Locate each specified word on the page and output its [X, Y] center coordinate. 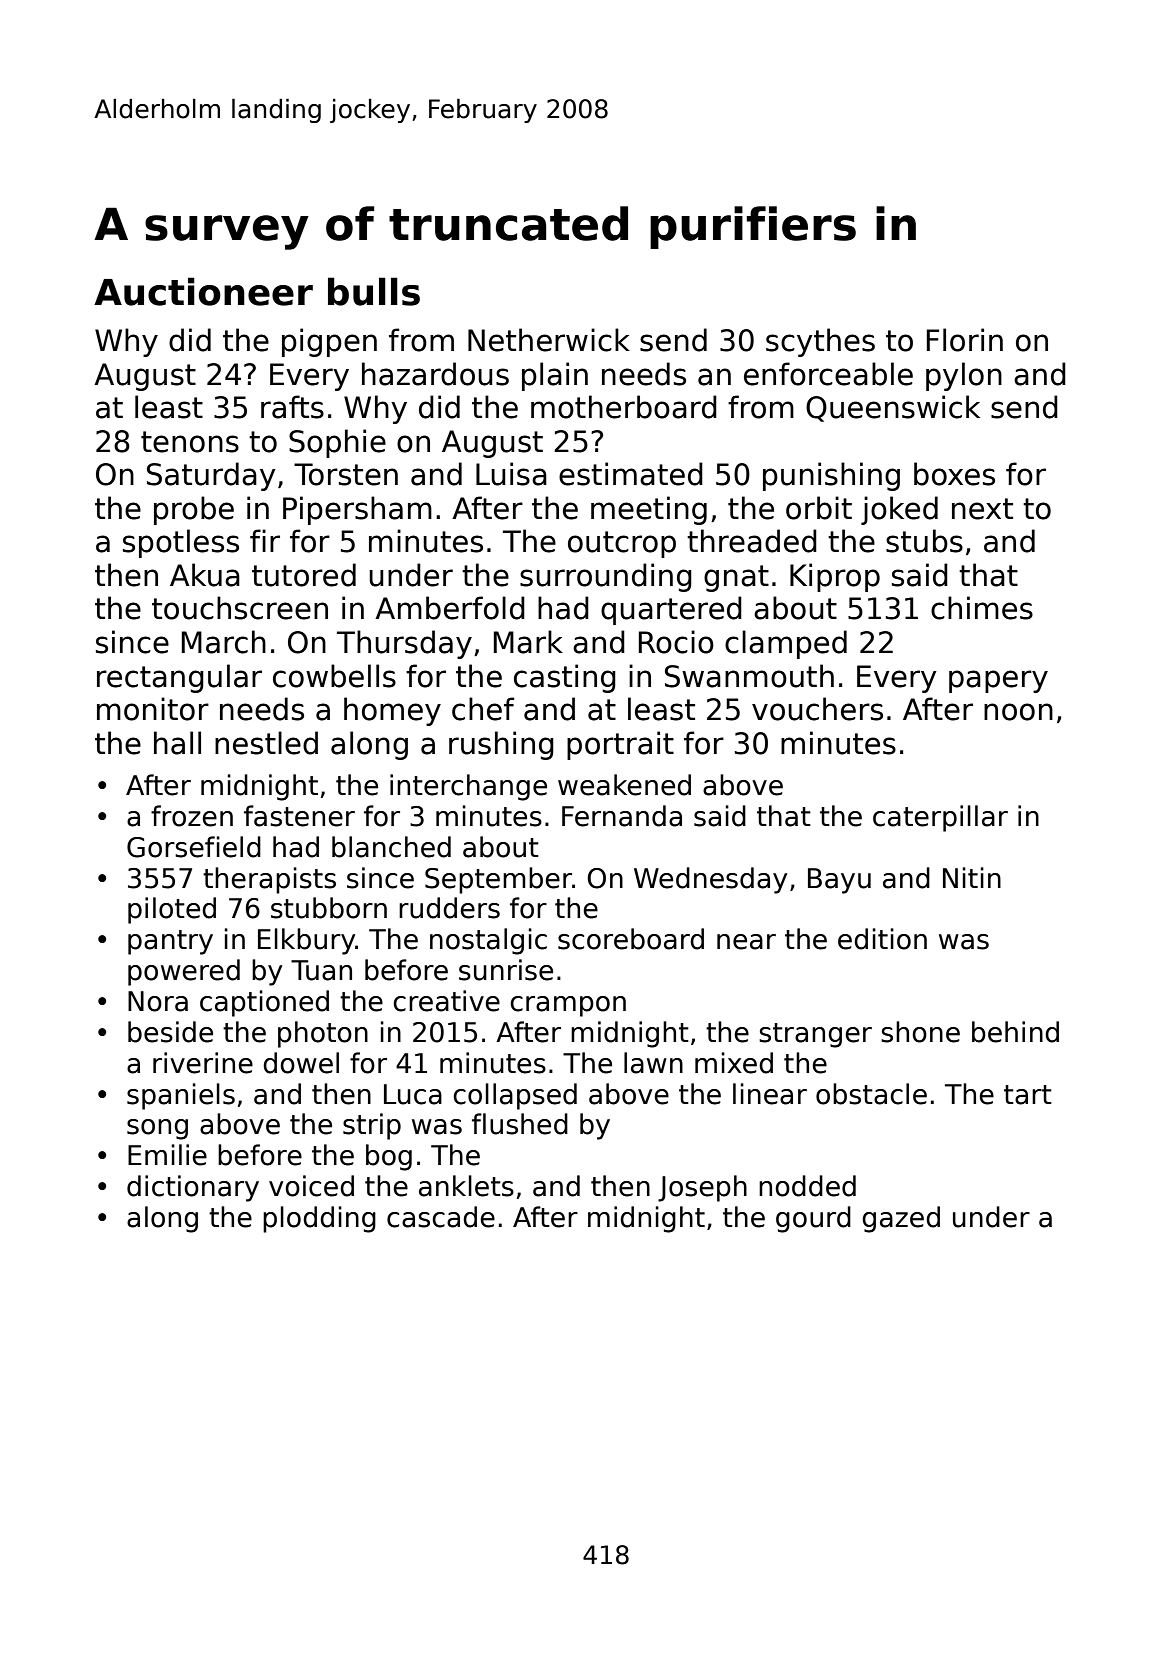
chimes [982, 608]
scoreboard [631, 939]
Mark [528, 642]
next [982, 509]
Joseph [702, 1188]
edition [882, 939]
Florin [965, 340]
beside [170, 1032]
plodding [319, 1219]
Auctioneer [203, 291]
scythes [820, 342]
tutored [304, 575]
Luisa [511, 474]
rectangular [179, 678]
